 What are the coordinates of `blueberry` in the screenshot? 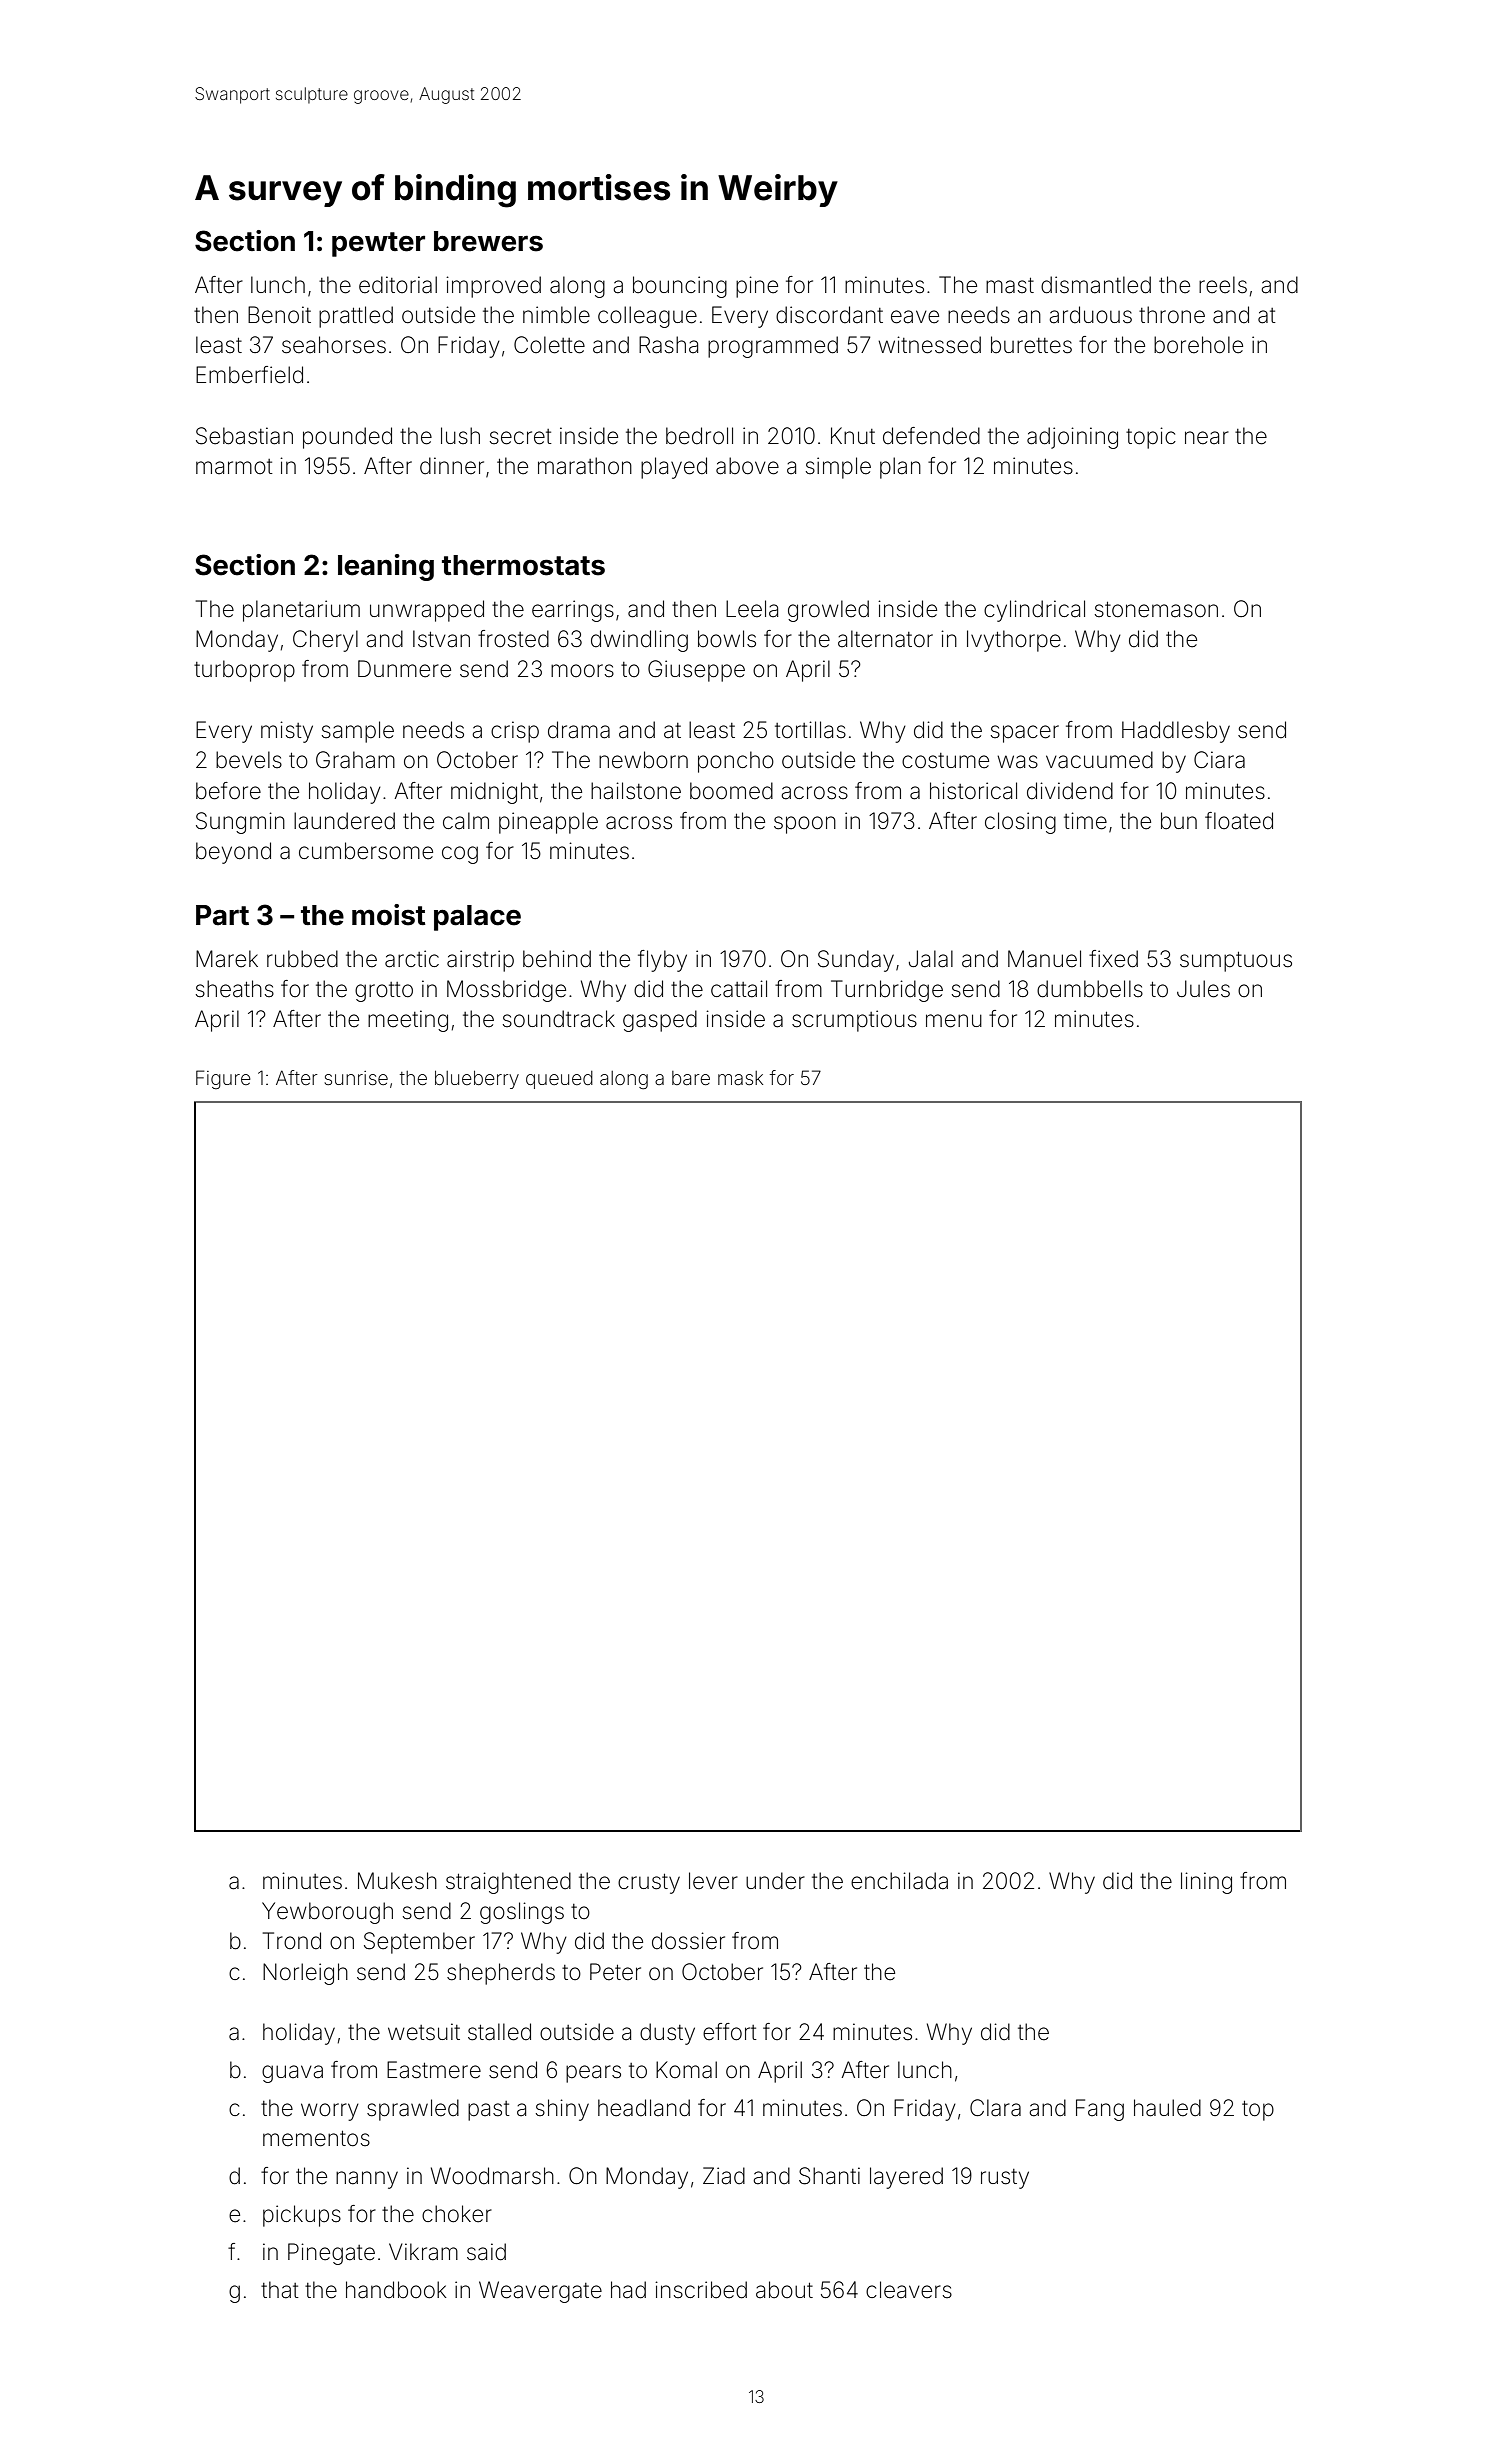 It's located at (477, 1080).
